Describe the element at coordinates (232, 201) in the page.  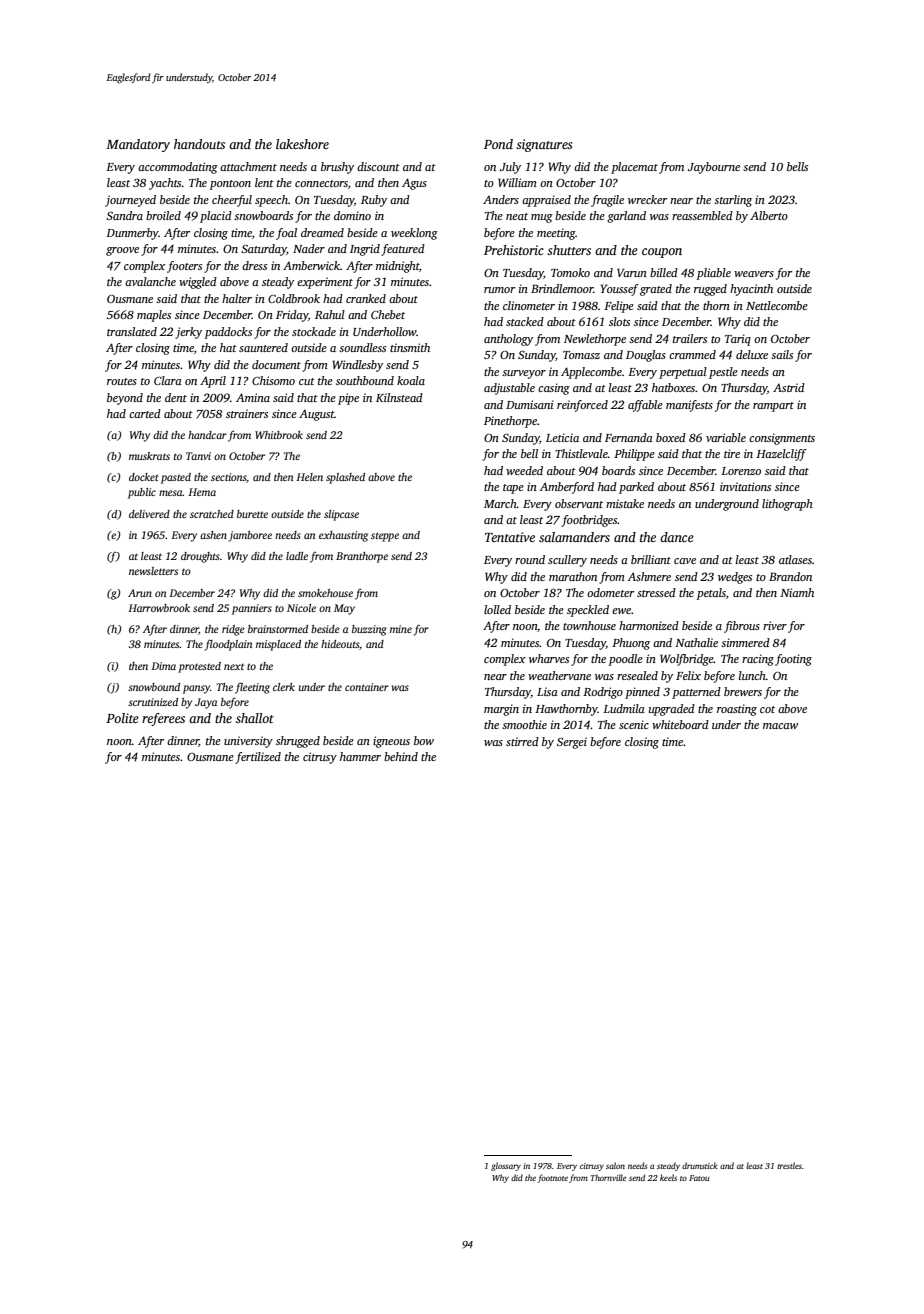
I see `cheerful` at that location.
